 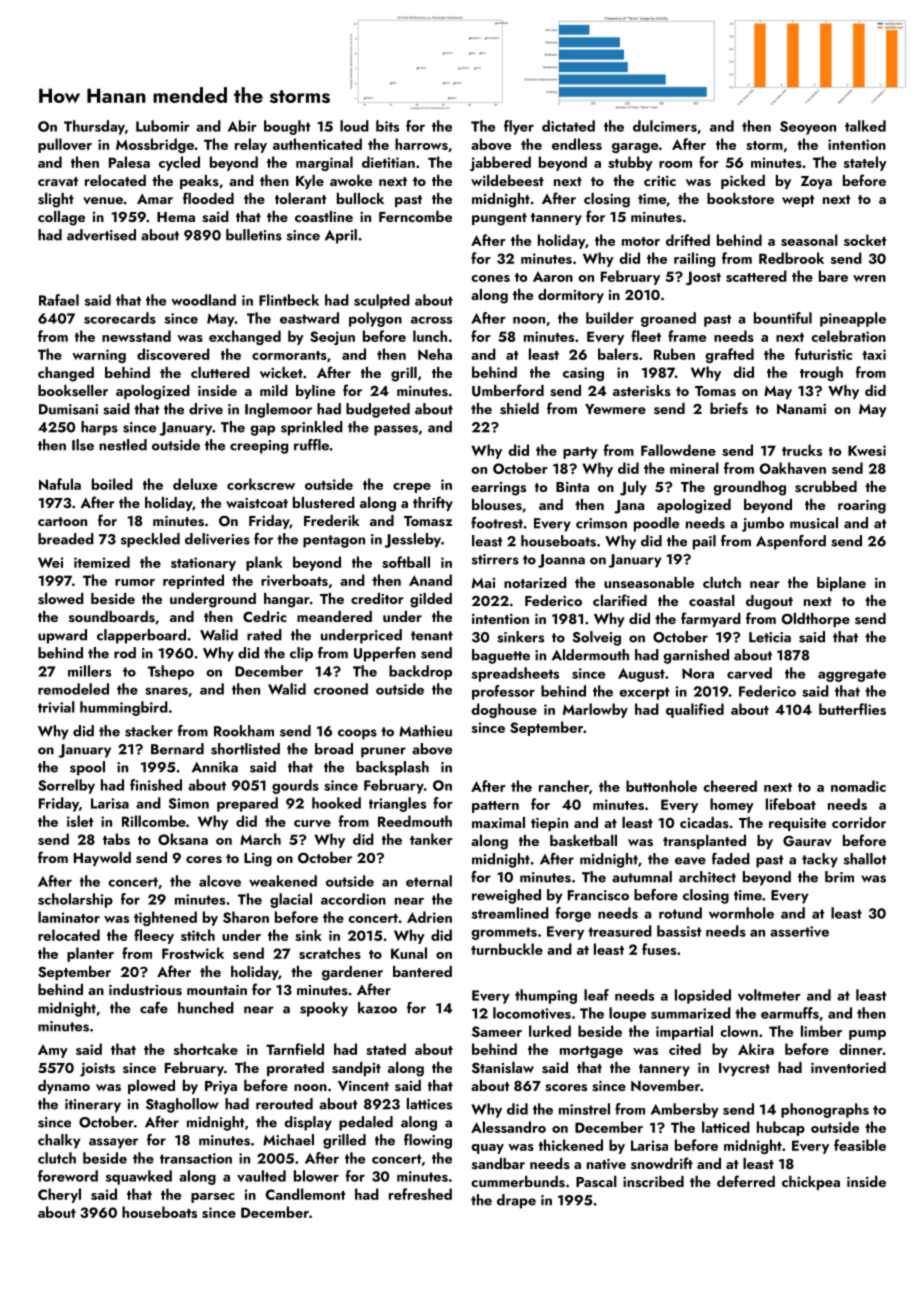 I want to click on aggregate, so click(x=852, y=675).
